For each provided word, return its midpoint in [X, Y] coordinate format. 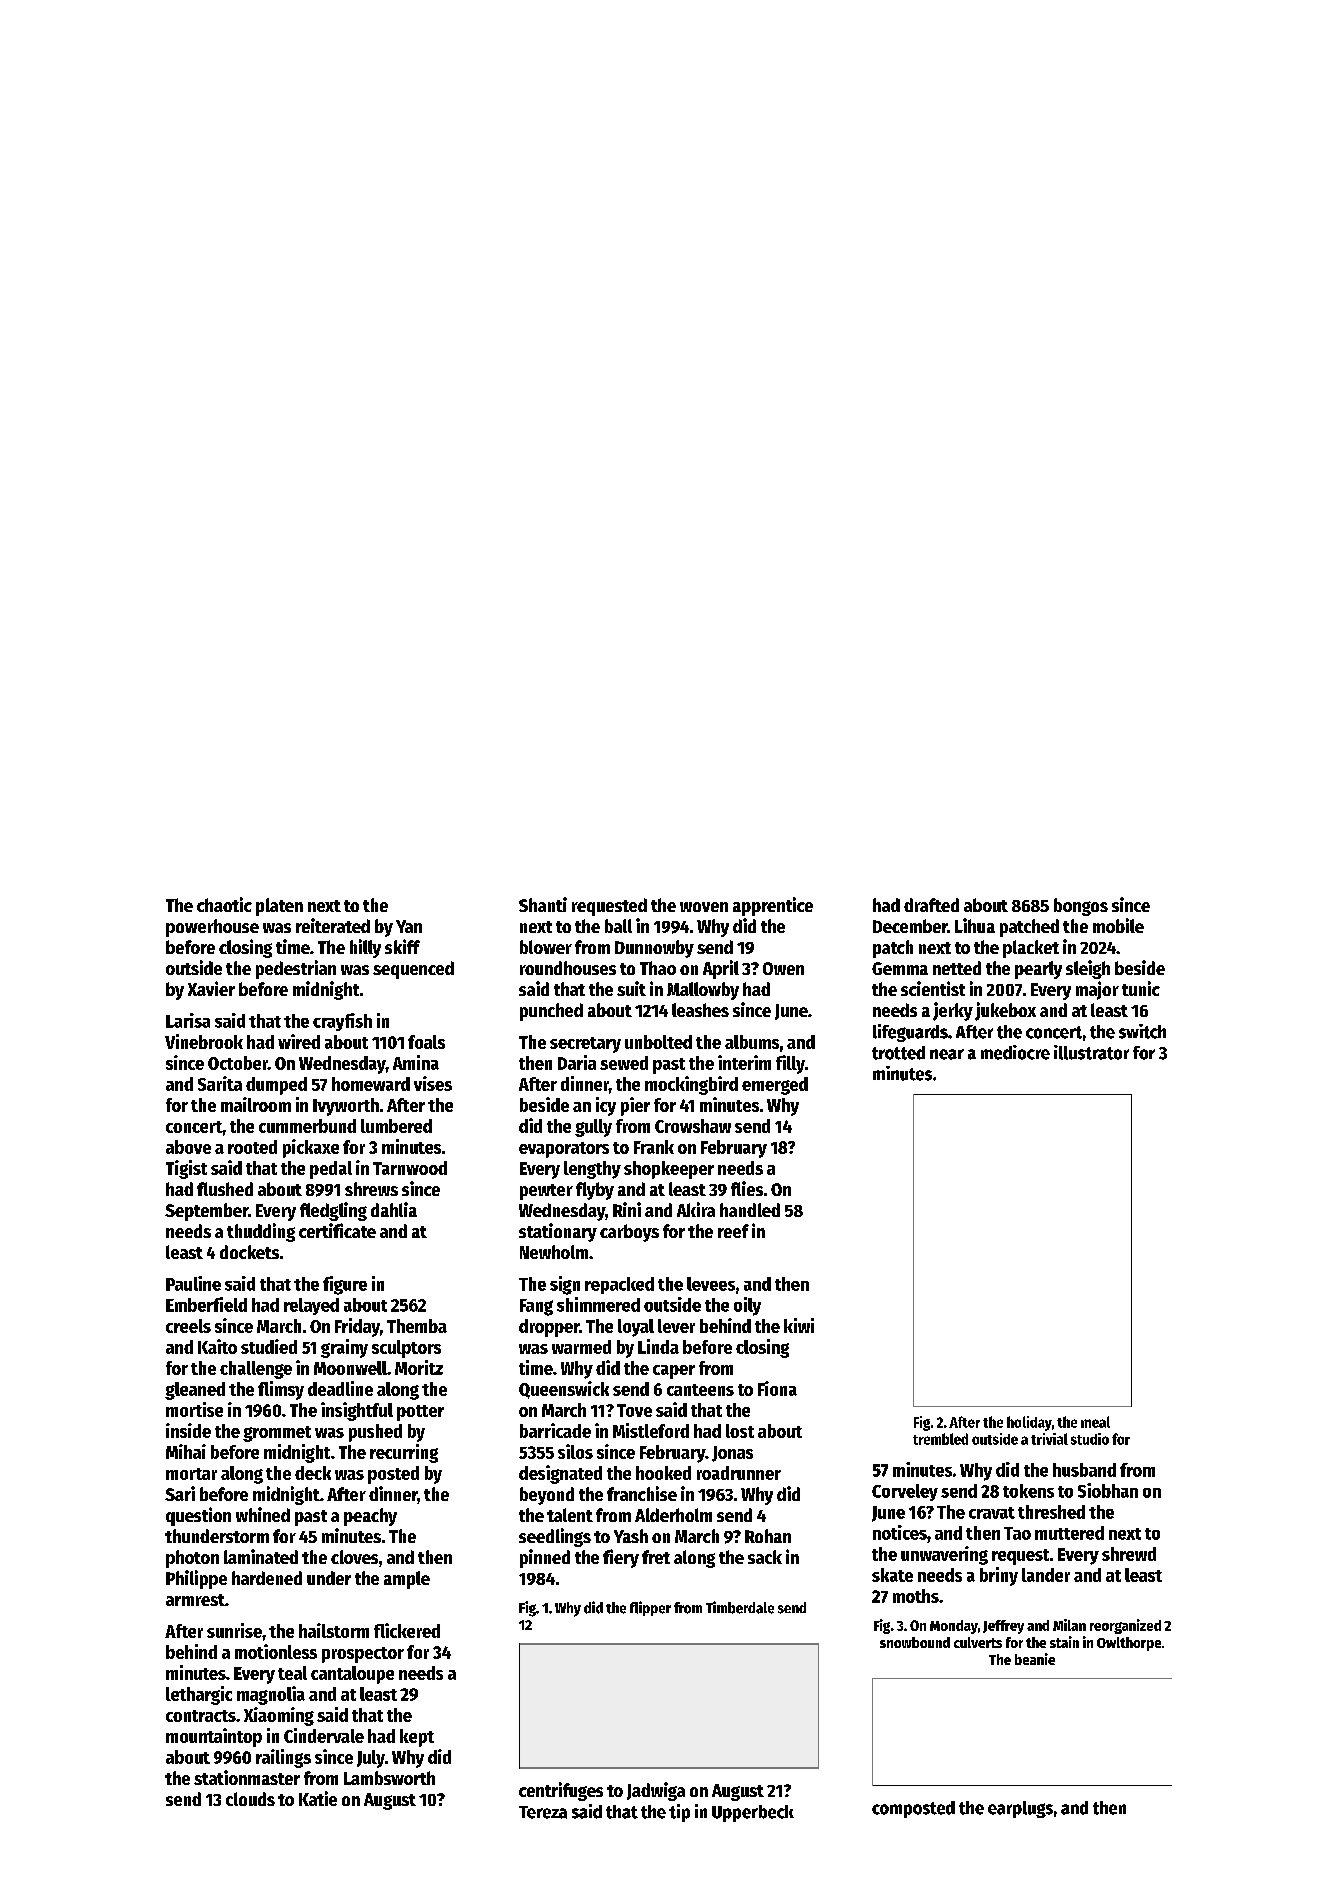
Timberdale [740, 1607]
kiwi [799, 1325]
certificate [337, 1230]
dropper [549, 1328]
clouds [250, 1799]
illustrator [1091, 1052]
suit [631, 988]
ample [407, 1580]
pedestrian [296, 969]
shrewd [1129, 1554]
